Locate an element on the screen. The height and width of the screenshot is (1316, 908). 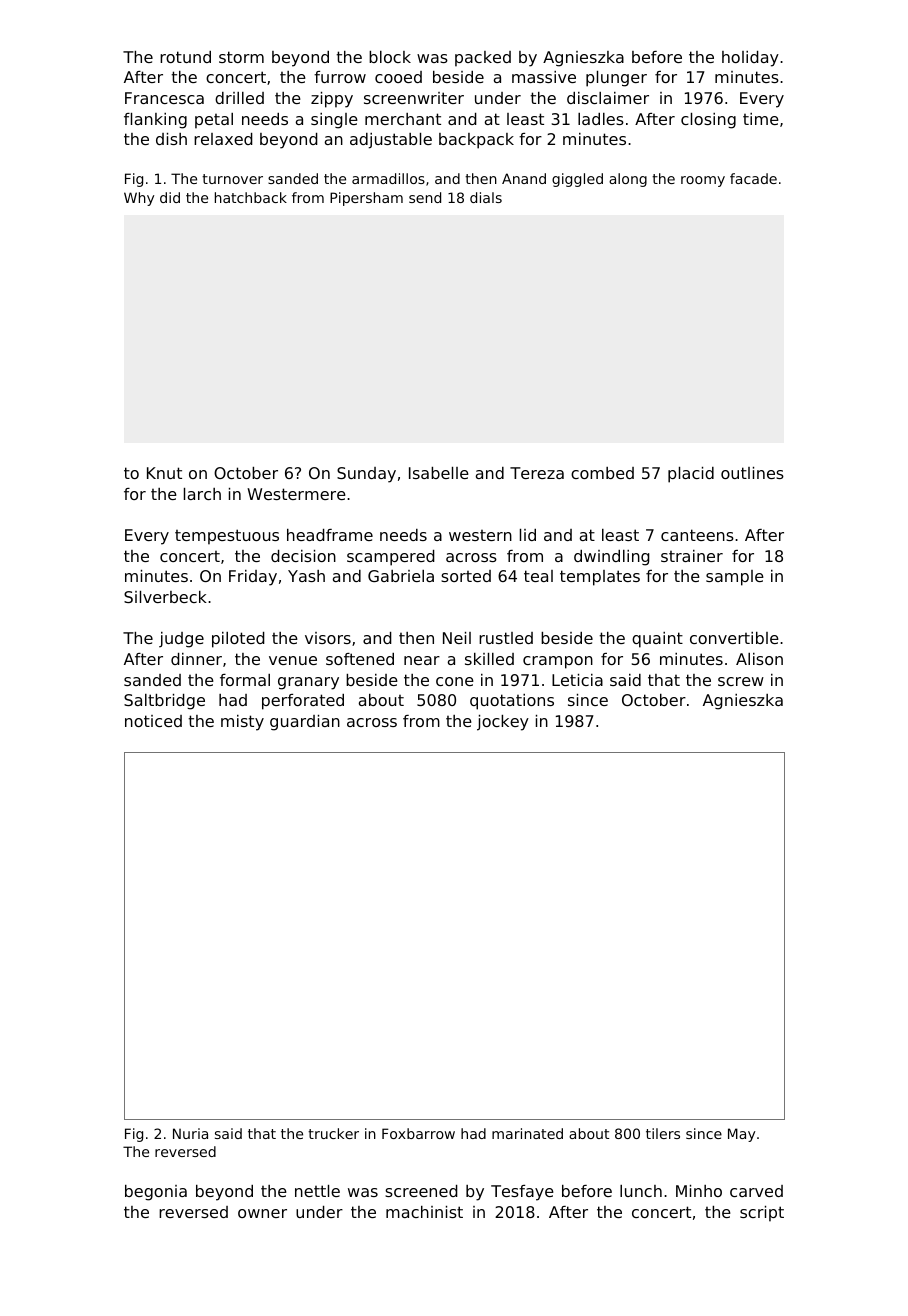
outlines is located at coordinates (752, 473).
